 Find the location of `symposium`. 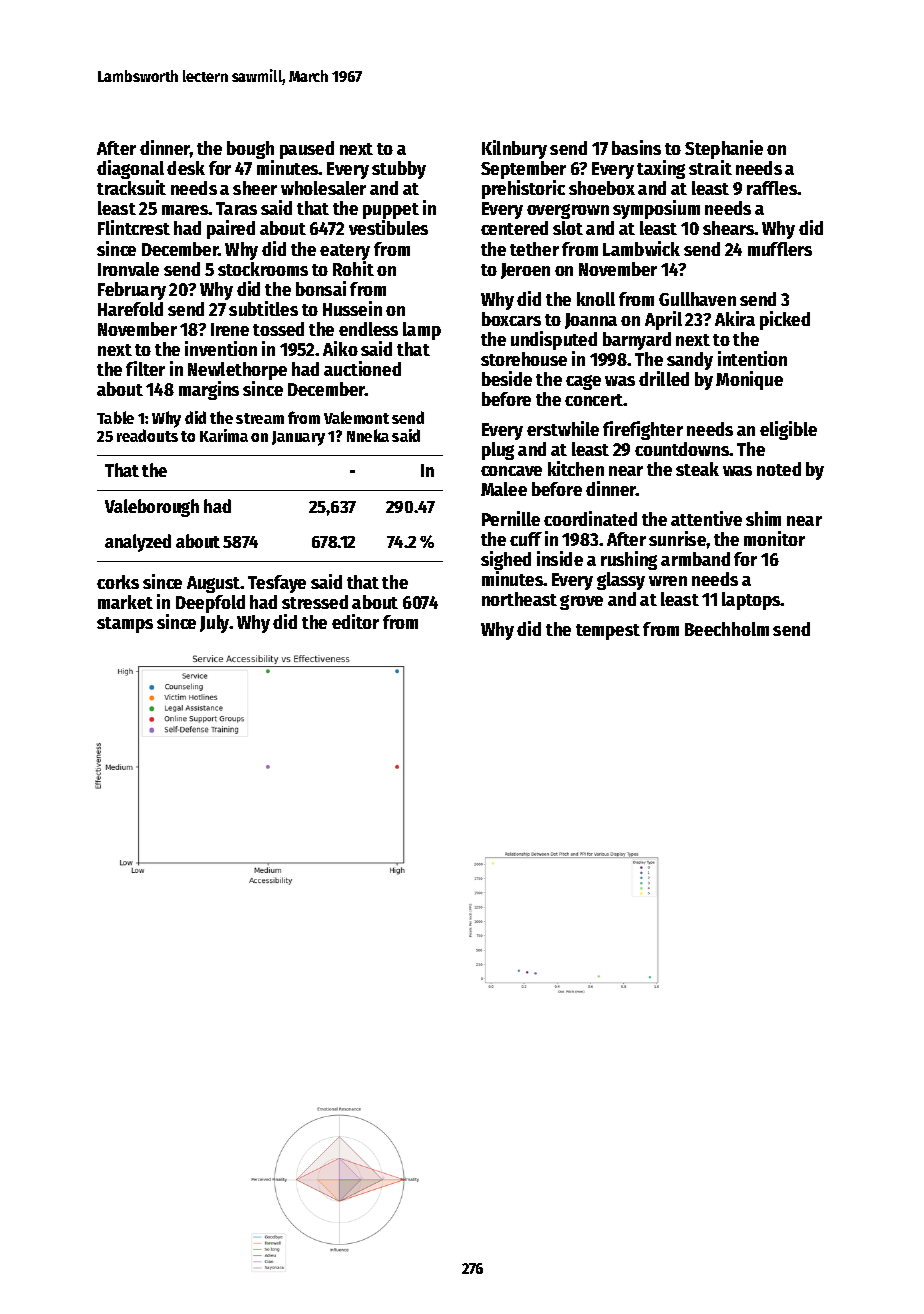

symposium is located at coordinates (656, 209).
